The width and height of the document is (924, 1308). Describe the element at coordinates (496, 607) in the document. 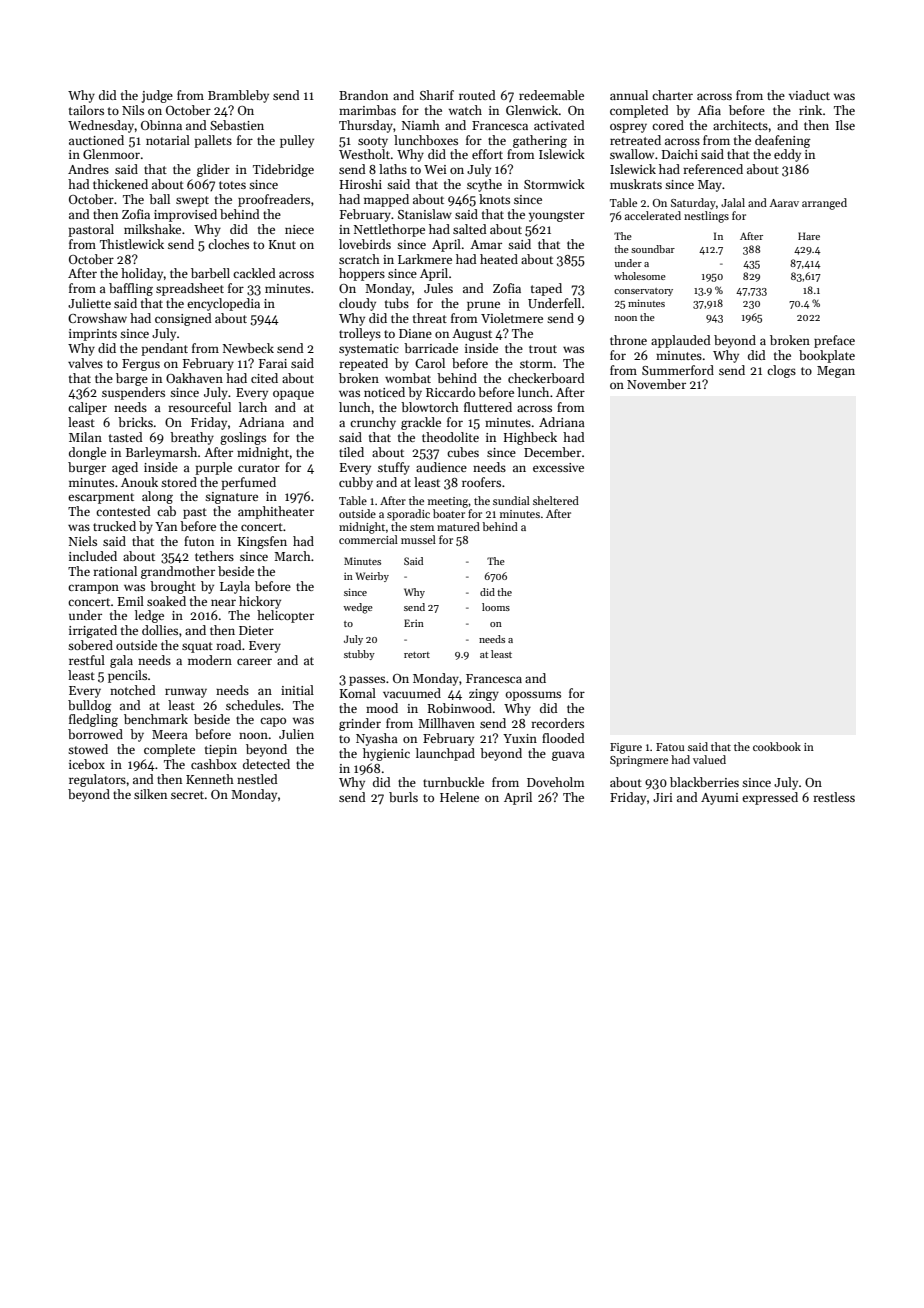

I see `looms` at that location.
